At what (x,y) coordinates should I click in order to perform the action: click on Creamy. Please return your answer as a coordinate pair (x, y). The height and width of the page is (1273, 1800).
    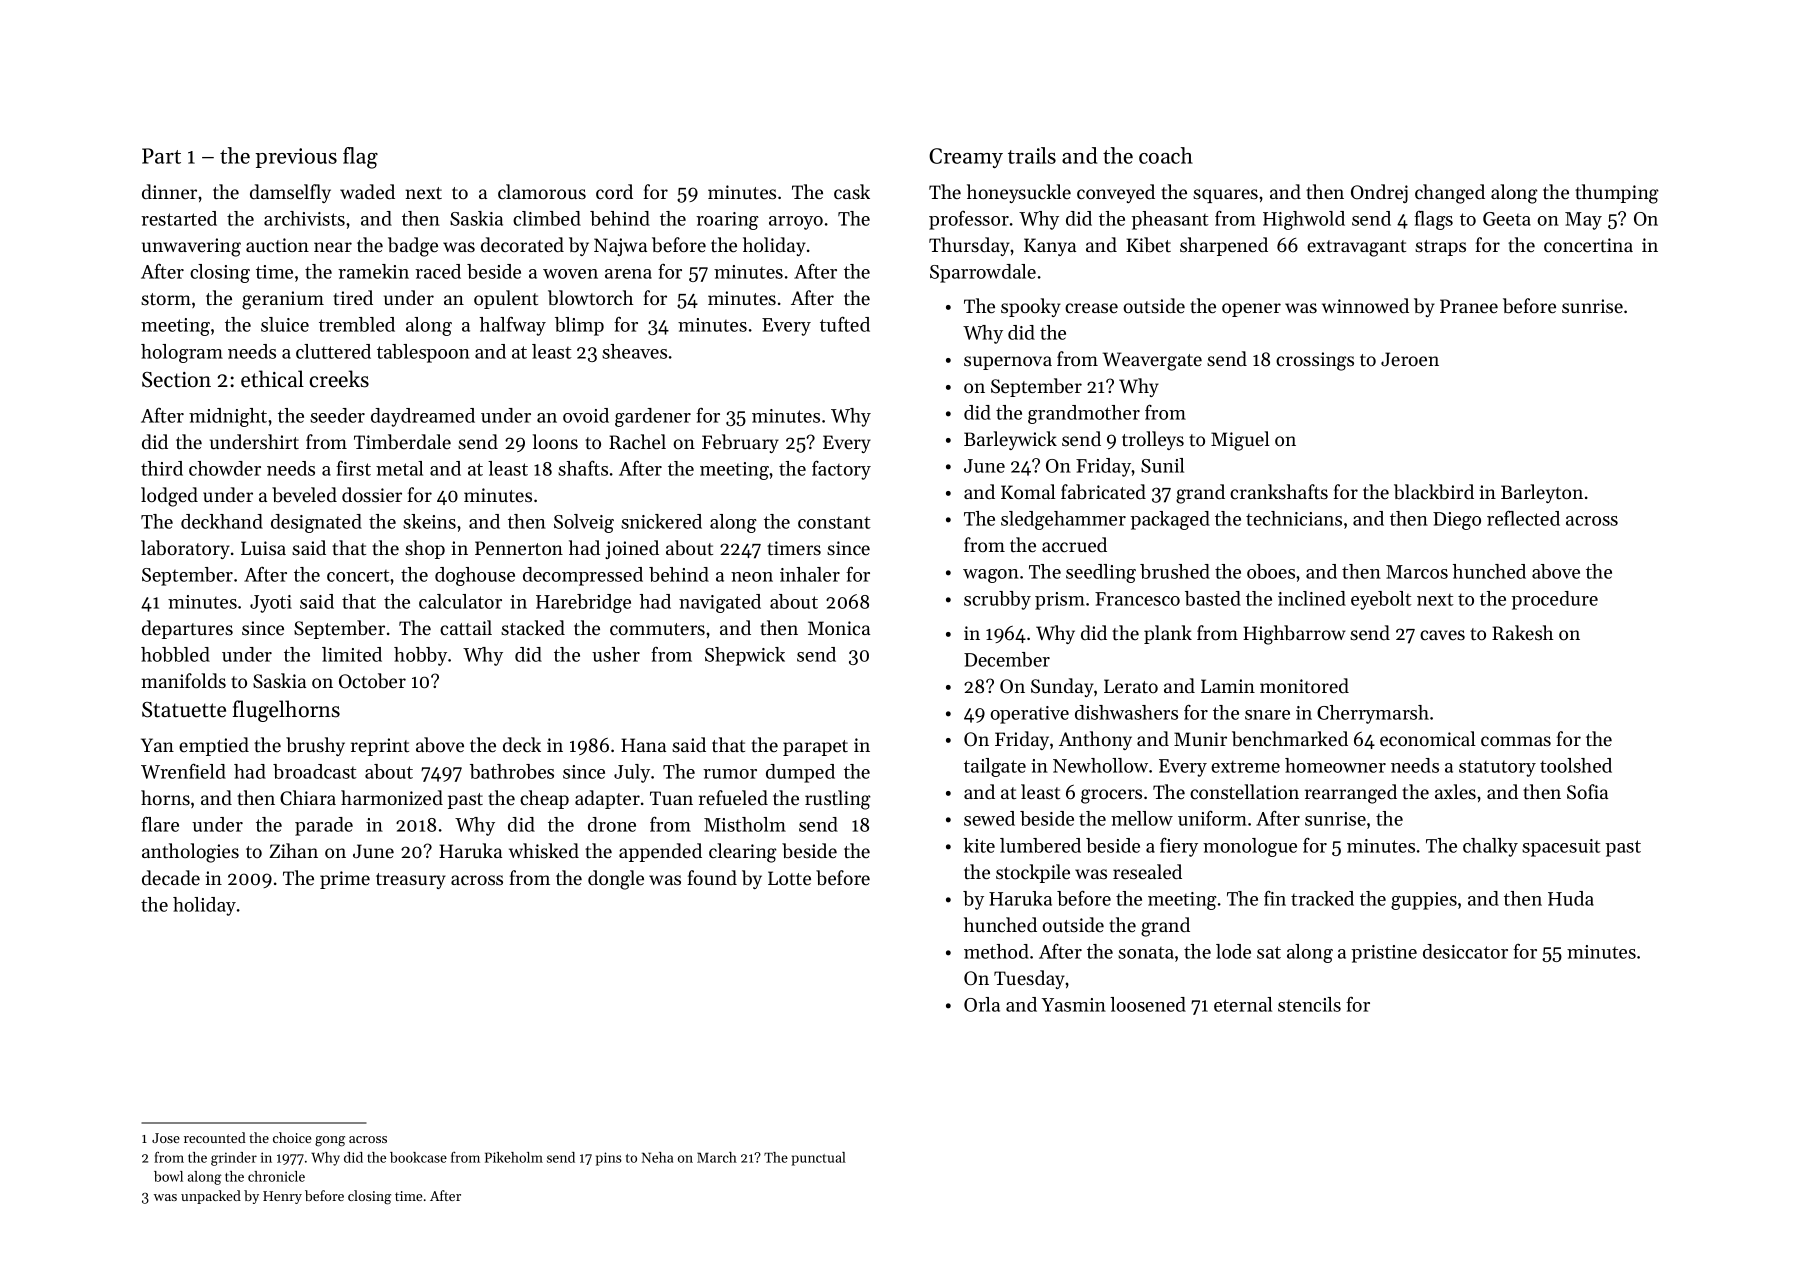
    Looking at the image, I should click on (966, 158).
